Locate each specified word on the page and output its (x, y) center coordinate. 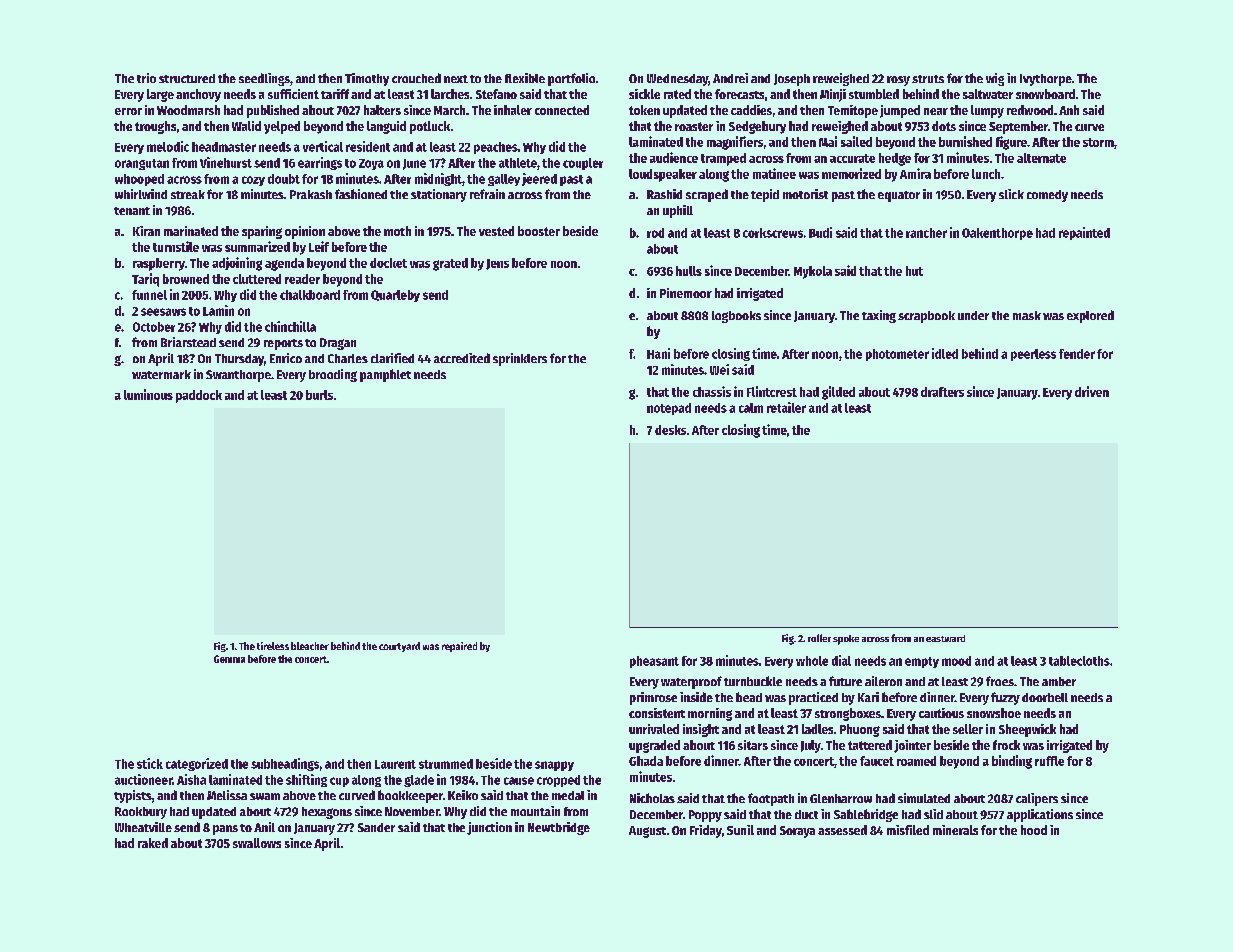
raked (153, 843)
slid (933, 814)
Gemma (229, 659)
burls (319, 395)
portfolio (571, 79)
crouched (416, 78)
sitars (753, 745)
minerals (955, 830)
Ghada (646, 761)
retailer (786, 407)
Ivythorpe (1046, 80)
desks (670, 430)
